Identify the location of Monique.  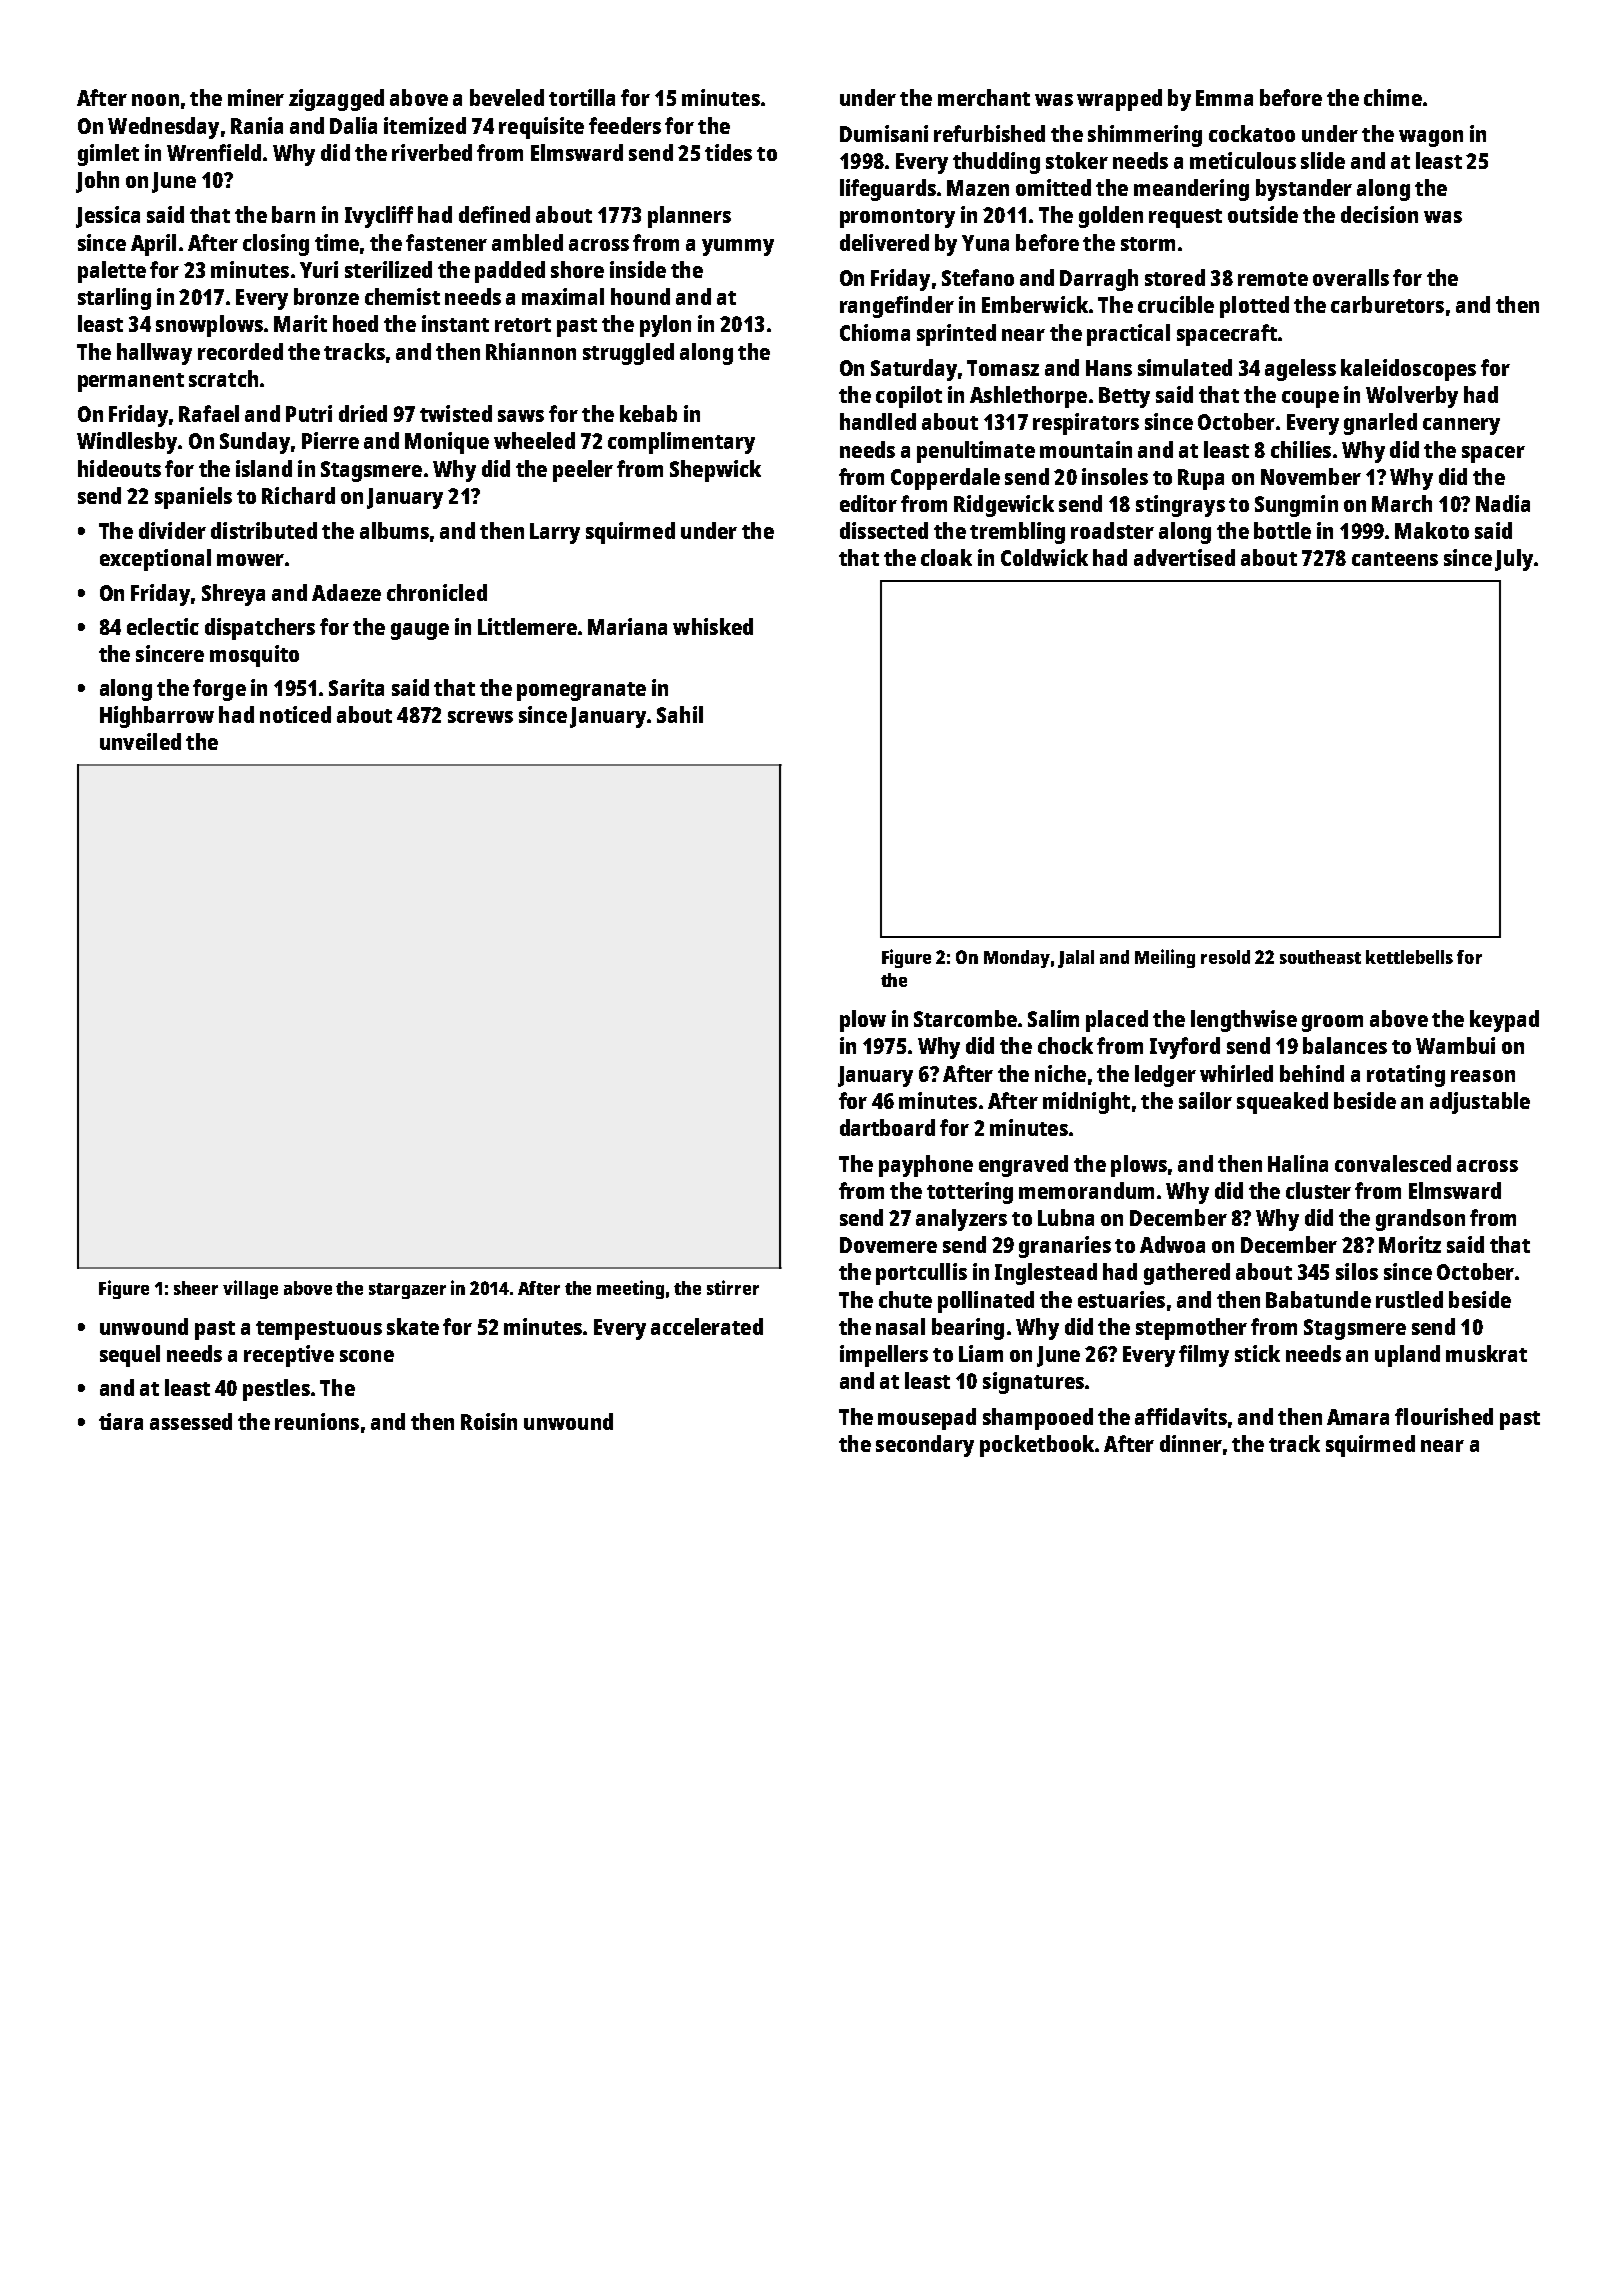
(447, 443).
